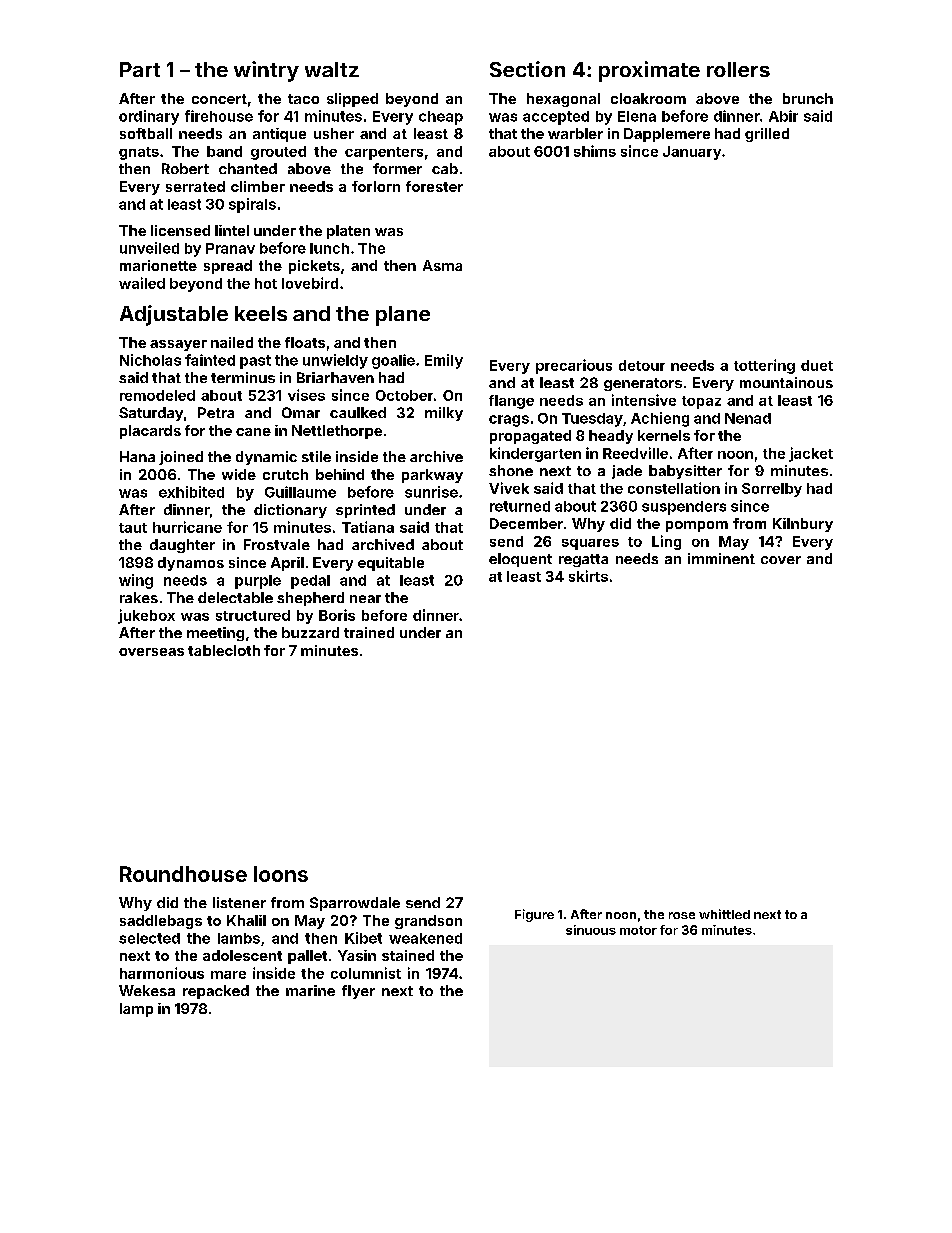 The height and width of the image is (1233, 952). Describe the element at coordinates (721, 558) in the image. I see `imminent` at that location.
